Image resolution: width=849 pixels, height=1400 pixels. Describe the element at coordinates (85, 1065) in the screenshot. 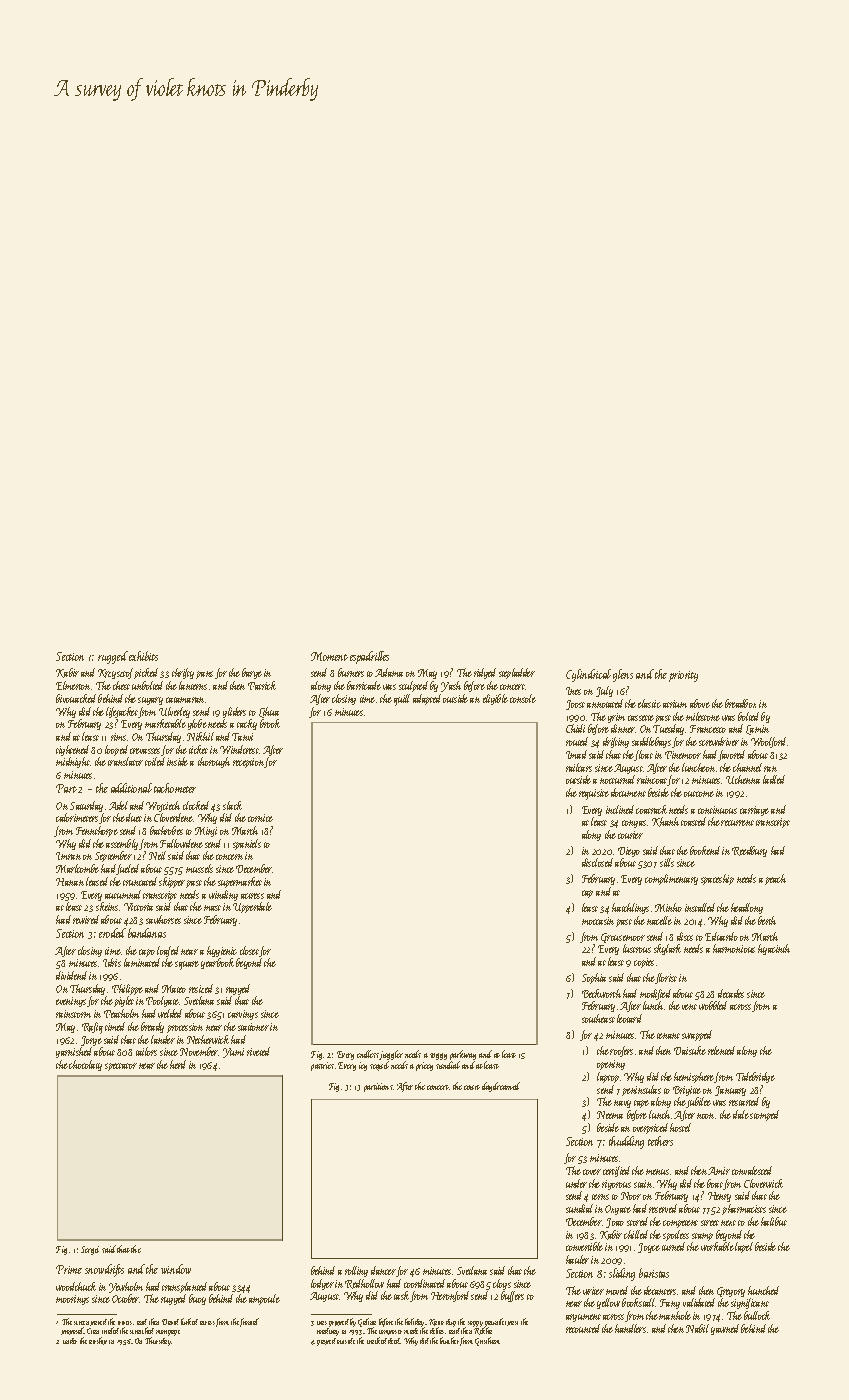

I see `chocolaty` at that location.
